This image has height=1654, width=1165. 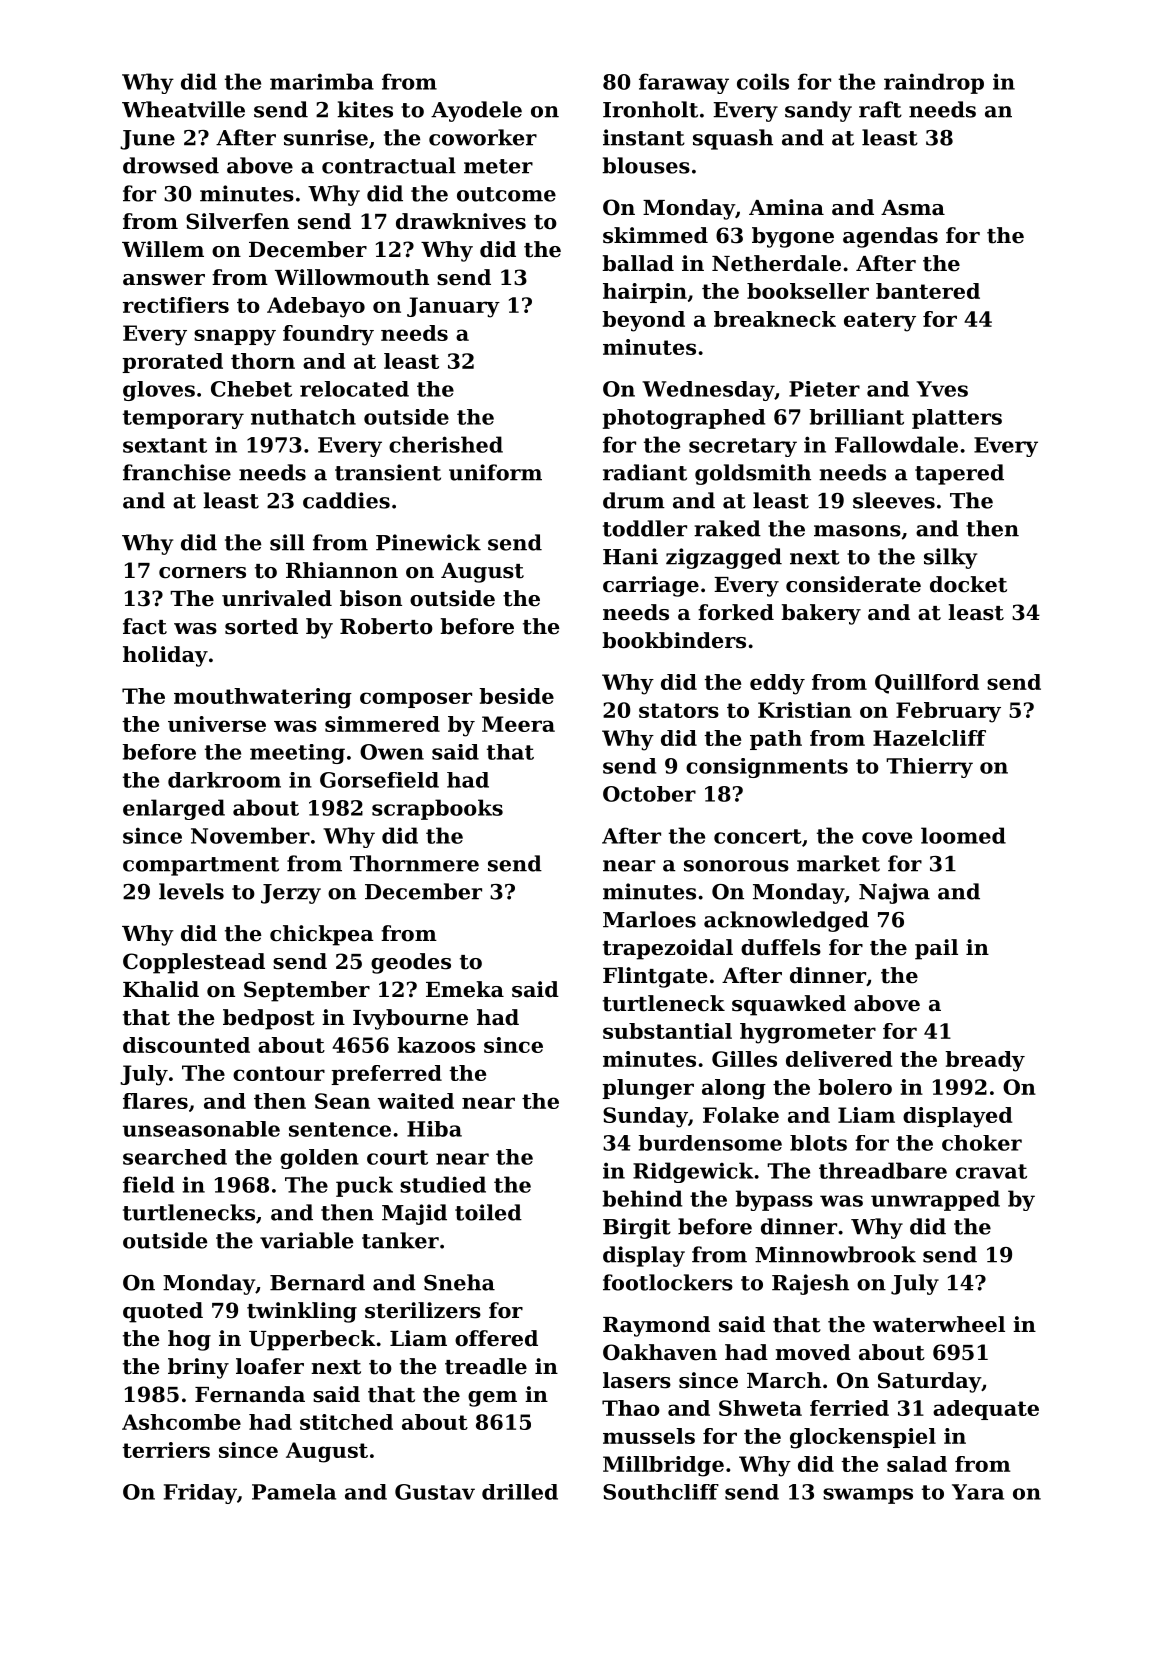 What do you see at coordinates (400, 1240) in the image?
I see `tanker` at bounding box center [400, 1240].
